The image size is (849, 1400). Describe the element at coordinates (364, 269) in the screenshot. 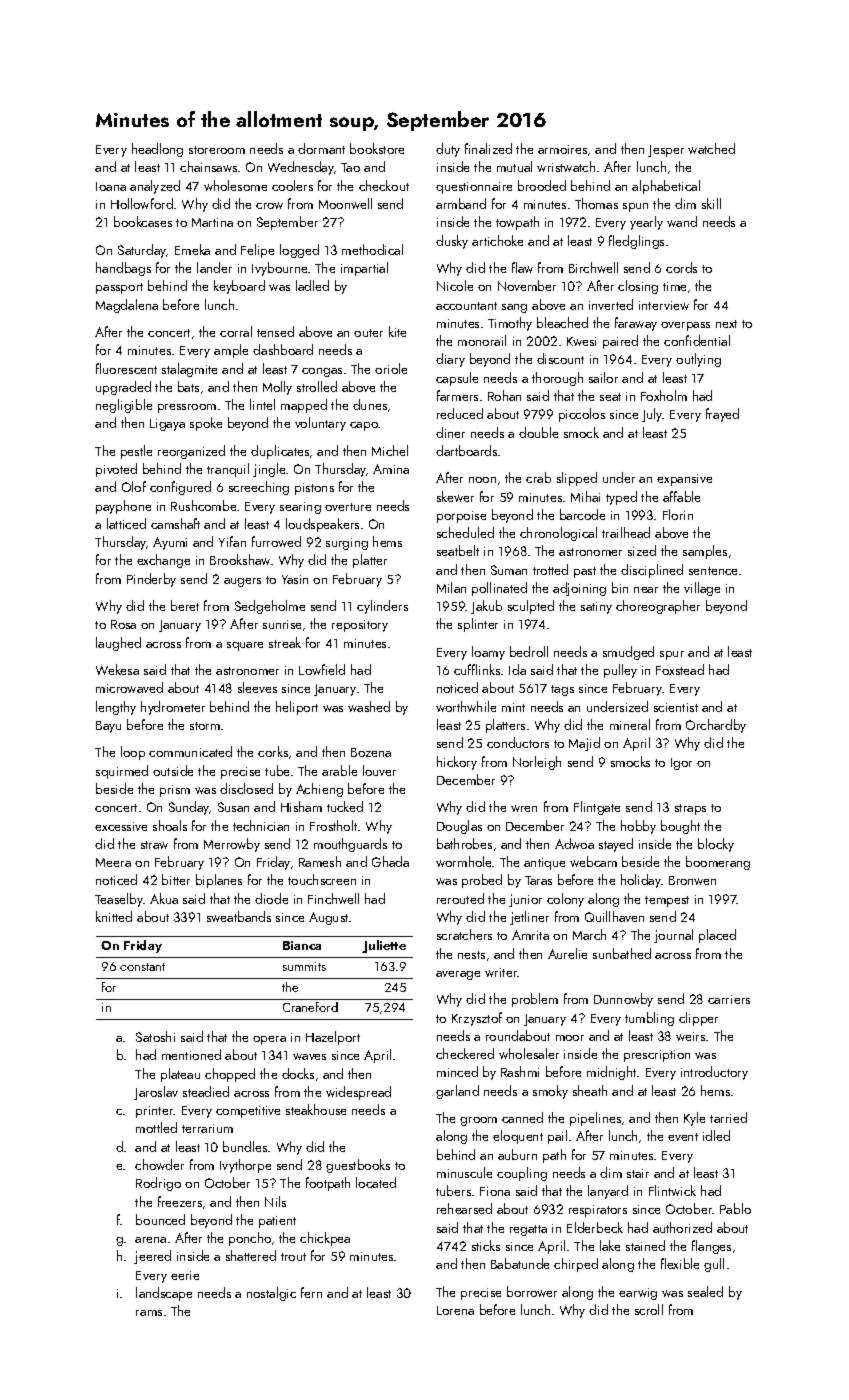

I see `impartial` at that location.
